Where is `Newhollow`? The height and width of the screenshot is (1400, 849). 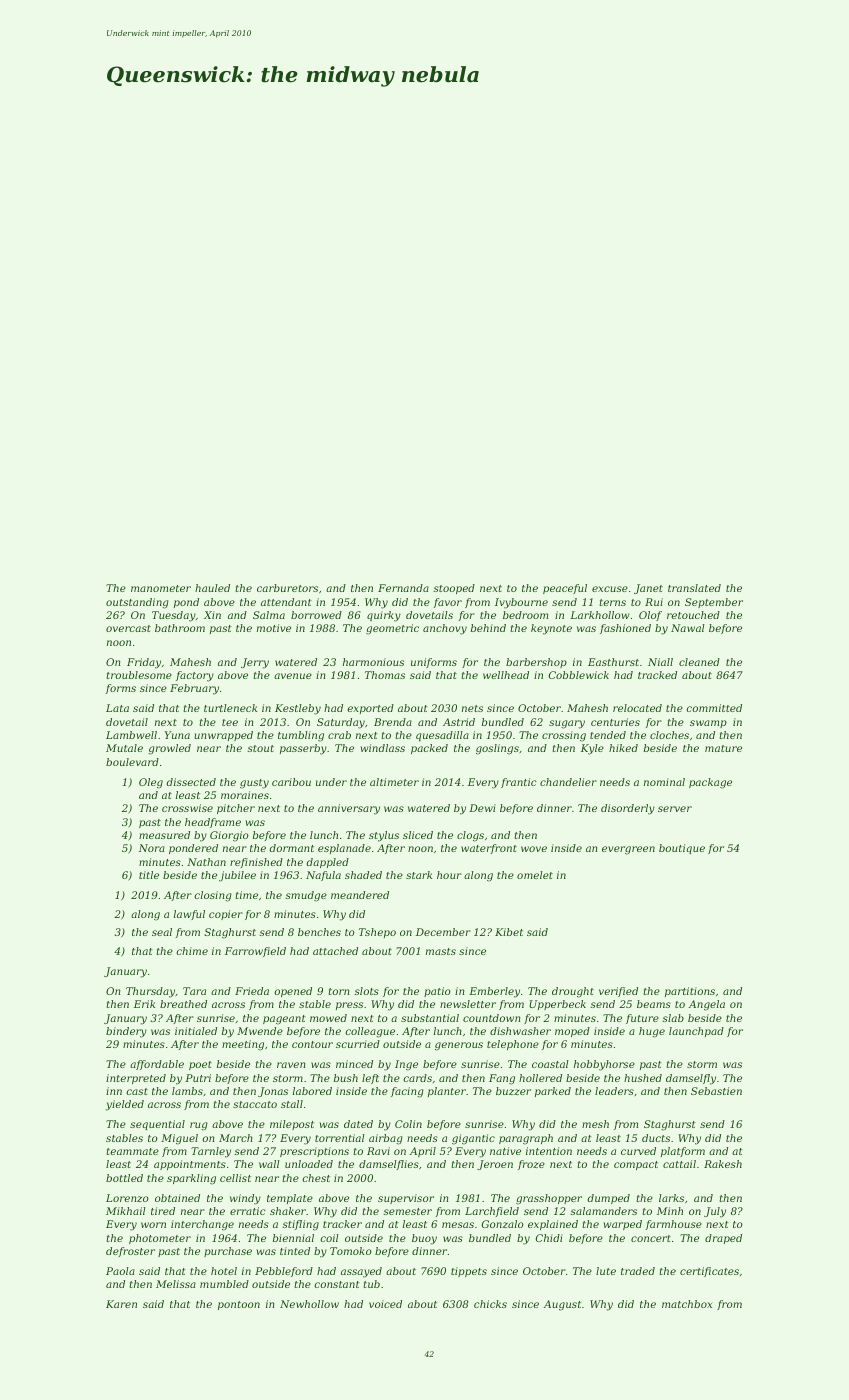
Newhollow is located at coordinates (309, 1304).
